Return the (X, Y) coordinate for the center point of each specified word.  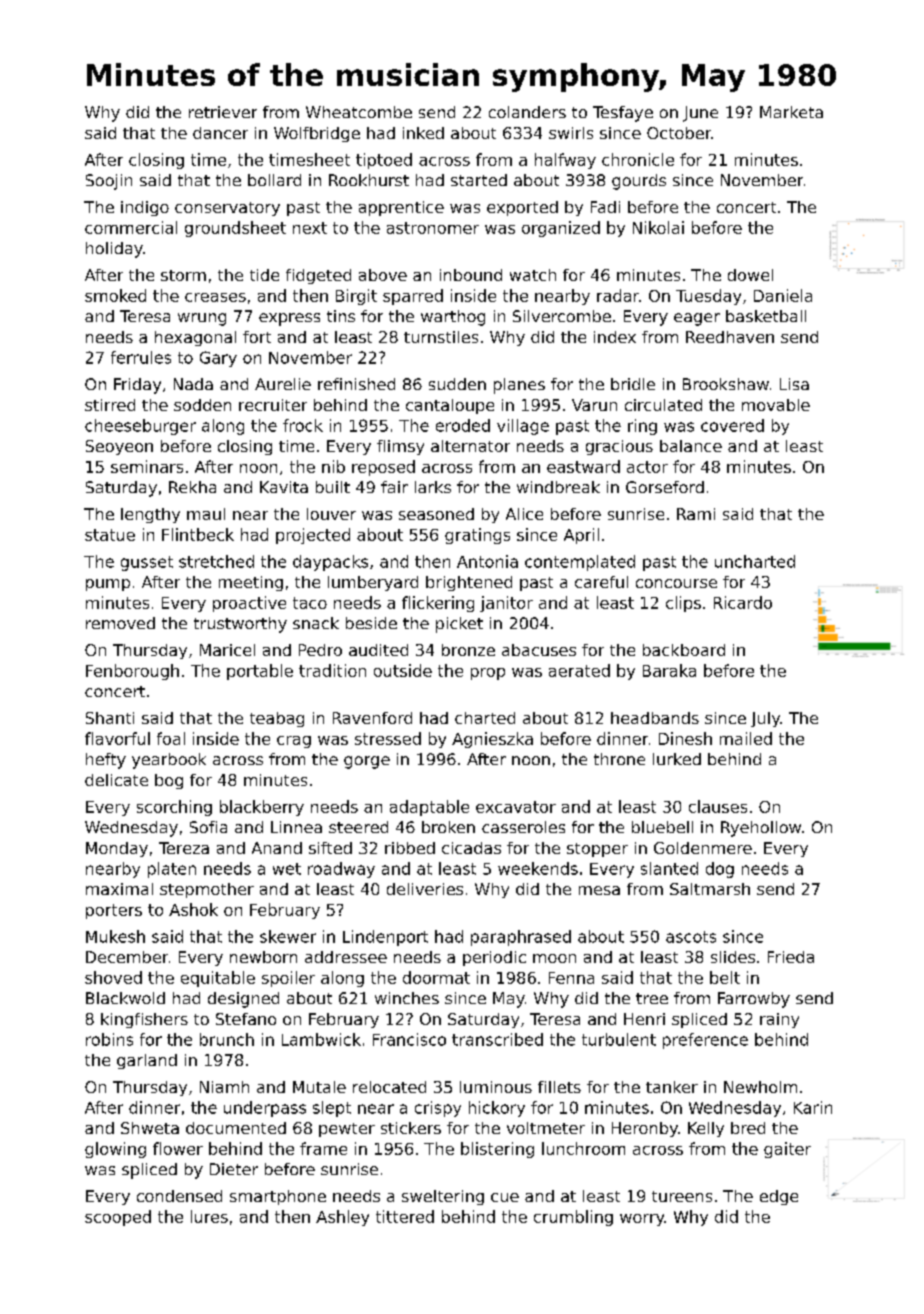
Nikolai (658, 227)
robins (109, 1039)
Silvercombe (562, 316)
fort (257, 337)
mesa (599, 890)
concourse (676, 583)
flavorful (117, 738)
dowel (750, 275)
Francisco (409, 1039)
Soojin (109, 182)
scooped (118, 1218)
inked (423, 133)
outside (403, 670)
